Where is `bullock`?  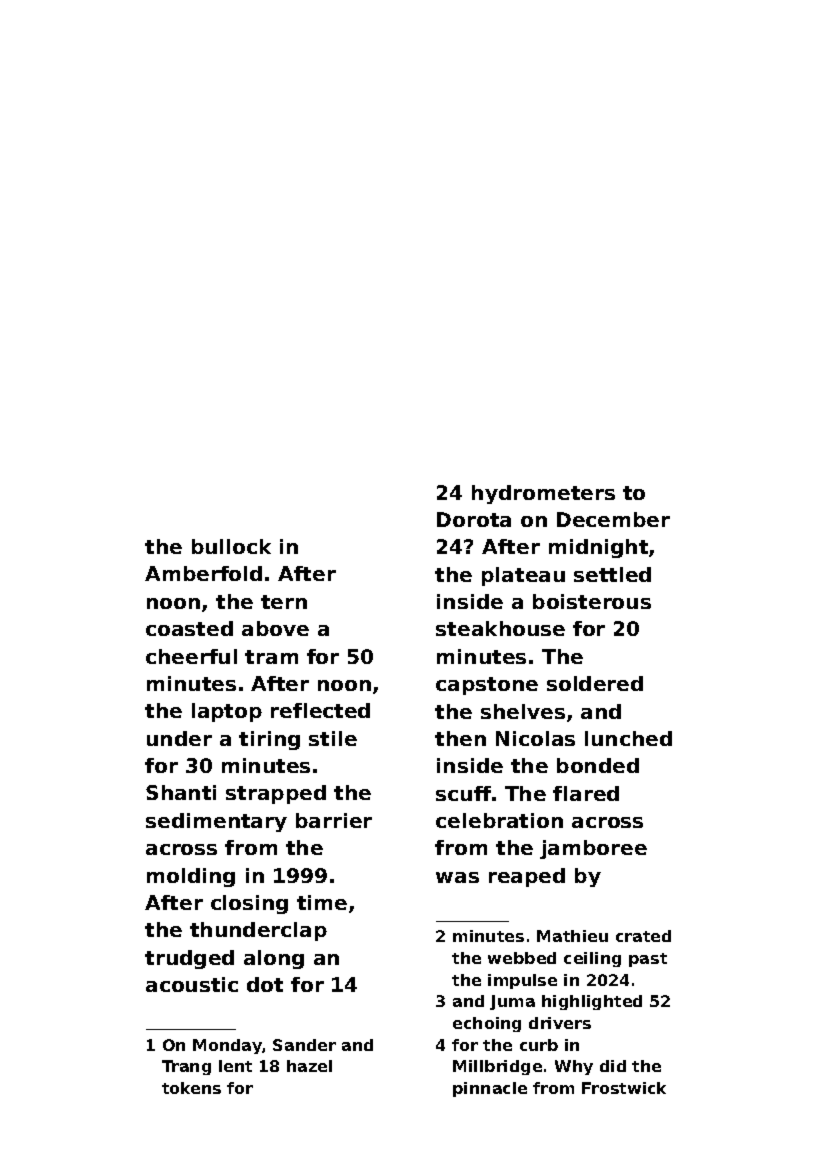
bullock is located at coordinates (231, 546).
